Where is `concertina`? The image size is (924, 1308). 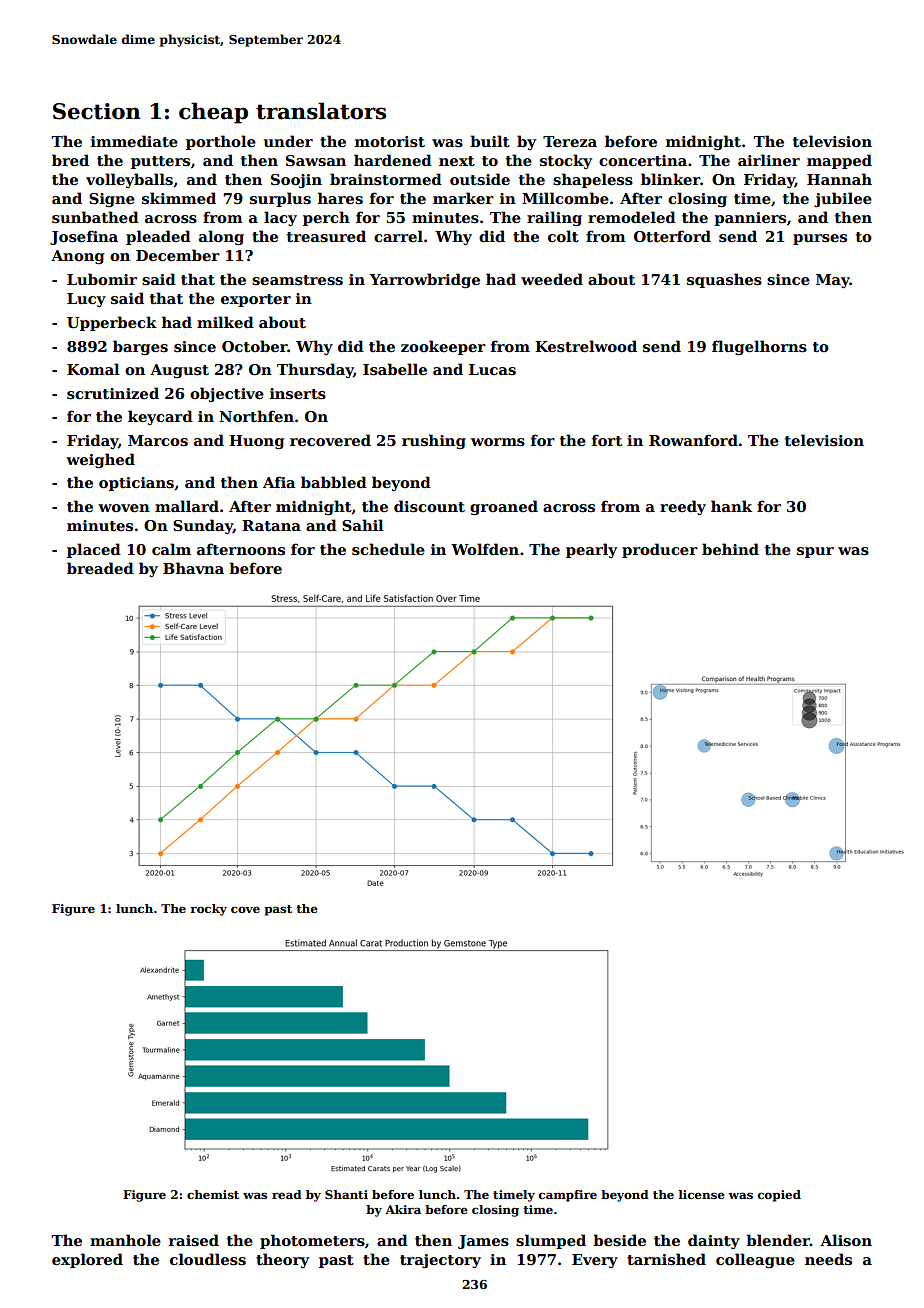 concertina is located at coordinates (643, 160).
